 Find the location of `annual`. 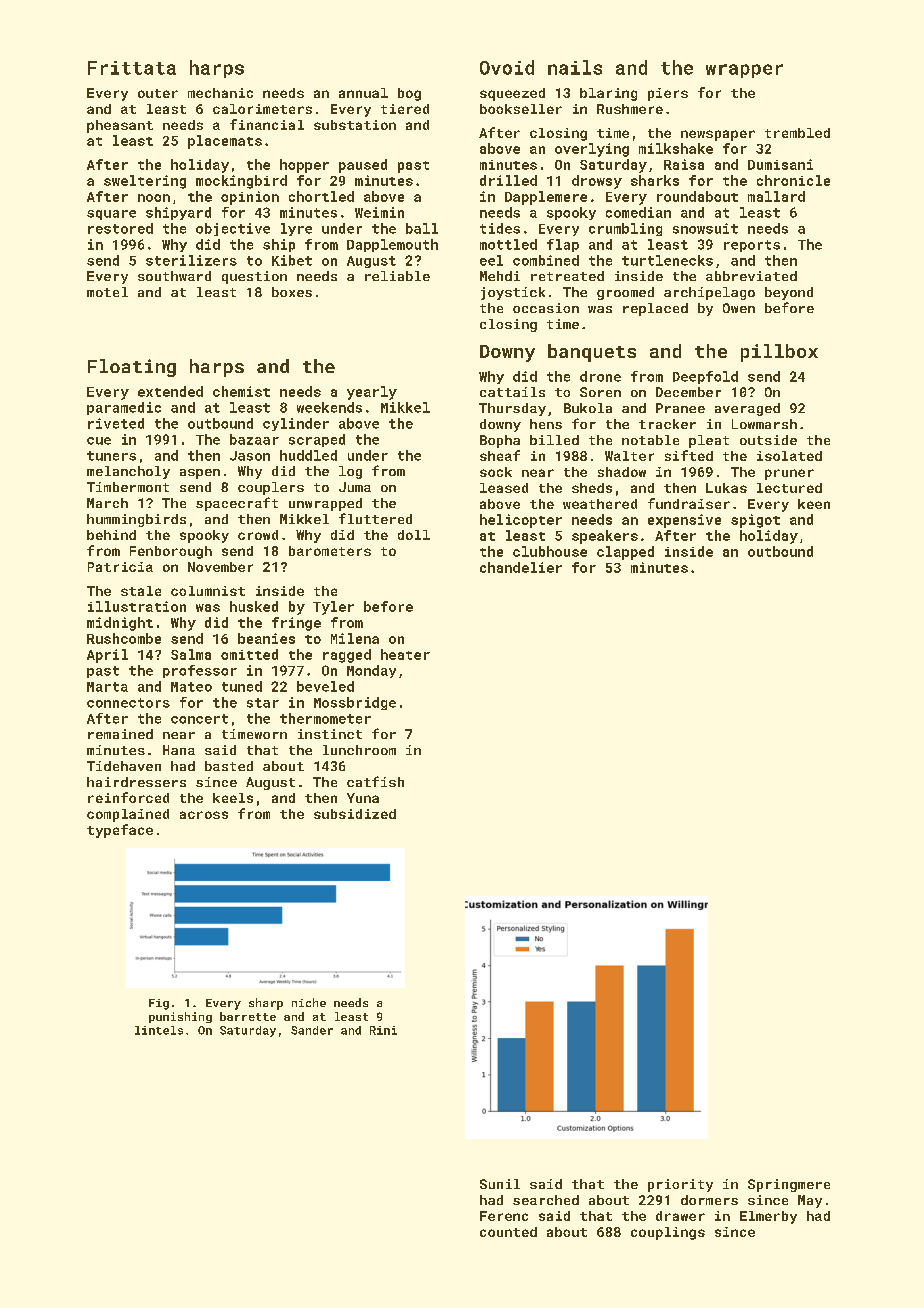

annual is located at coordinates (363, 93).
